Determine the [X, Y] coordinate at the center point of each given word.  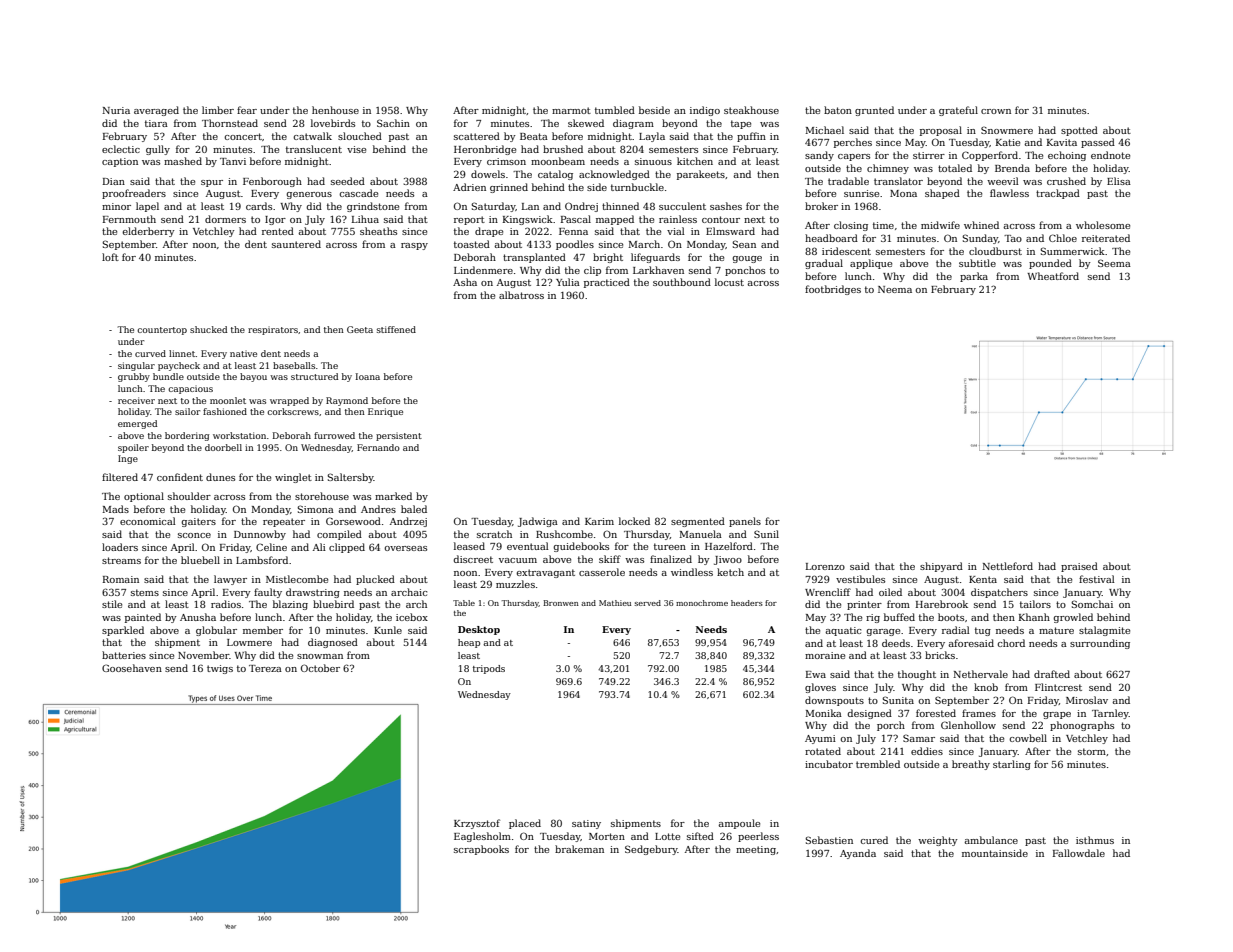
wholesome [1103, 225]
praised [1079, 567]
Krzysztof [477, 824]
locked [634, 521]
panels [745, 522]
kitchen [695, 161]
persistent [399, 436]
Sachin [393, 123]
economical [148, 521]
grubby [134, 377]
